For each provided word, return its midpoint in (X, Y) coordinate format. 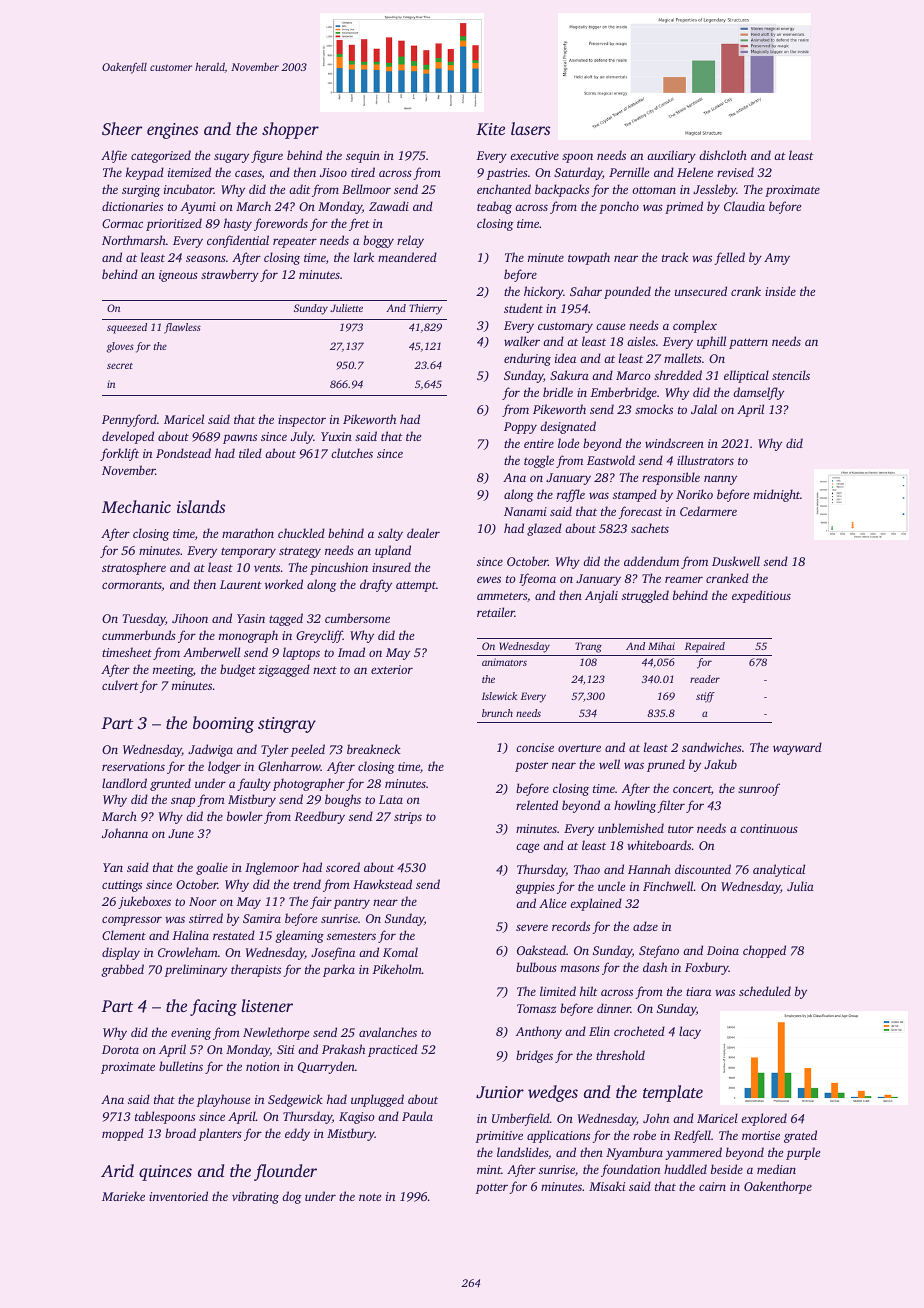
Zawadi (389, 206)
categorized (161, 156)
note (370, 1197)
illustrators (705, 460)
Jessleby (714, 190)
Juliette (346, 308)
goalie (212, 868)
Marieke (123, 1196)
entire (539, 443)
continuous (769, 828)
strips (408, 818)
